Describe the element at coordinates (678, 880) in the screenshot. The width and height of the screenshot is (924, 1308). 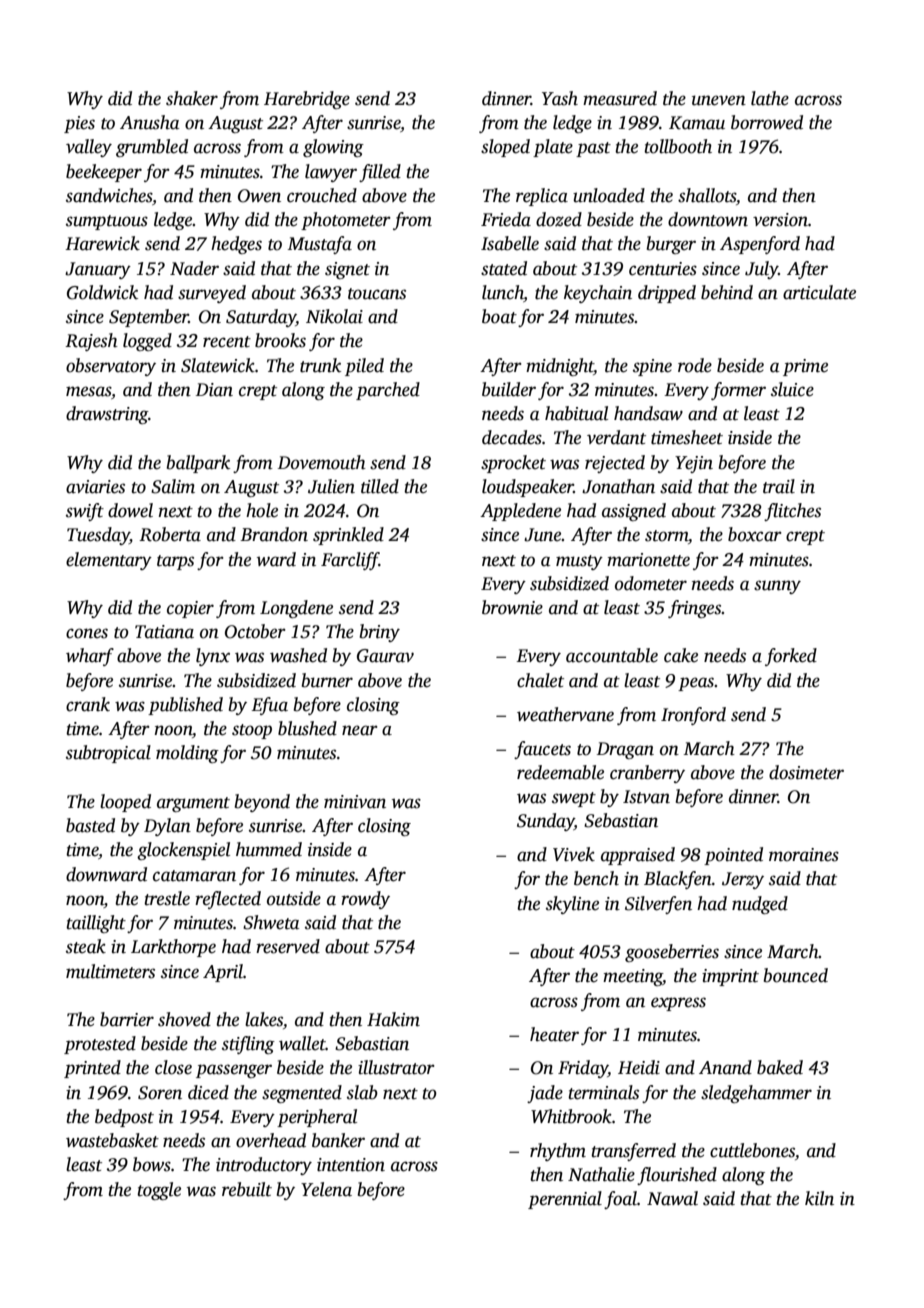
I see `Blackfen` at that location.
